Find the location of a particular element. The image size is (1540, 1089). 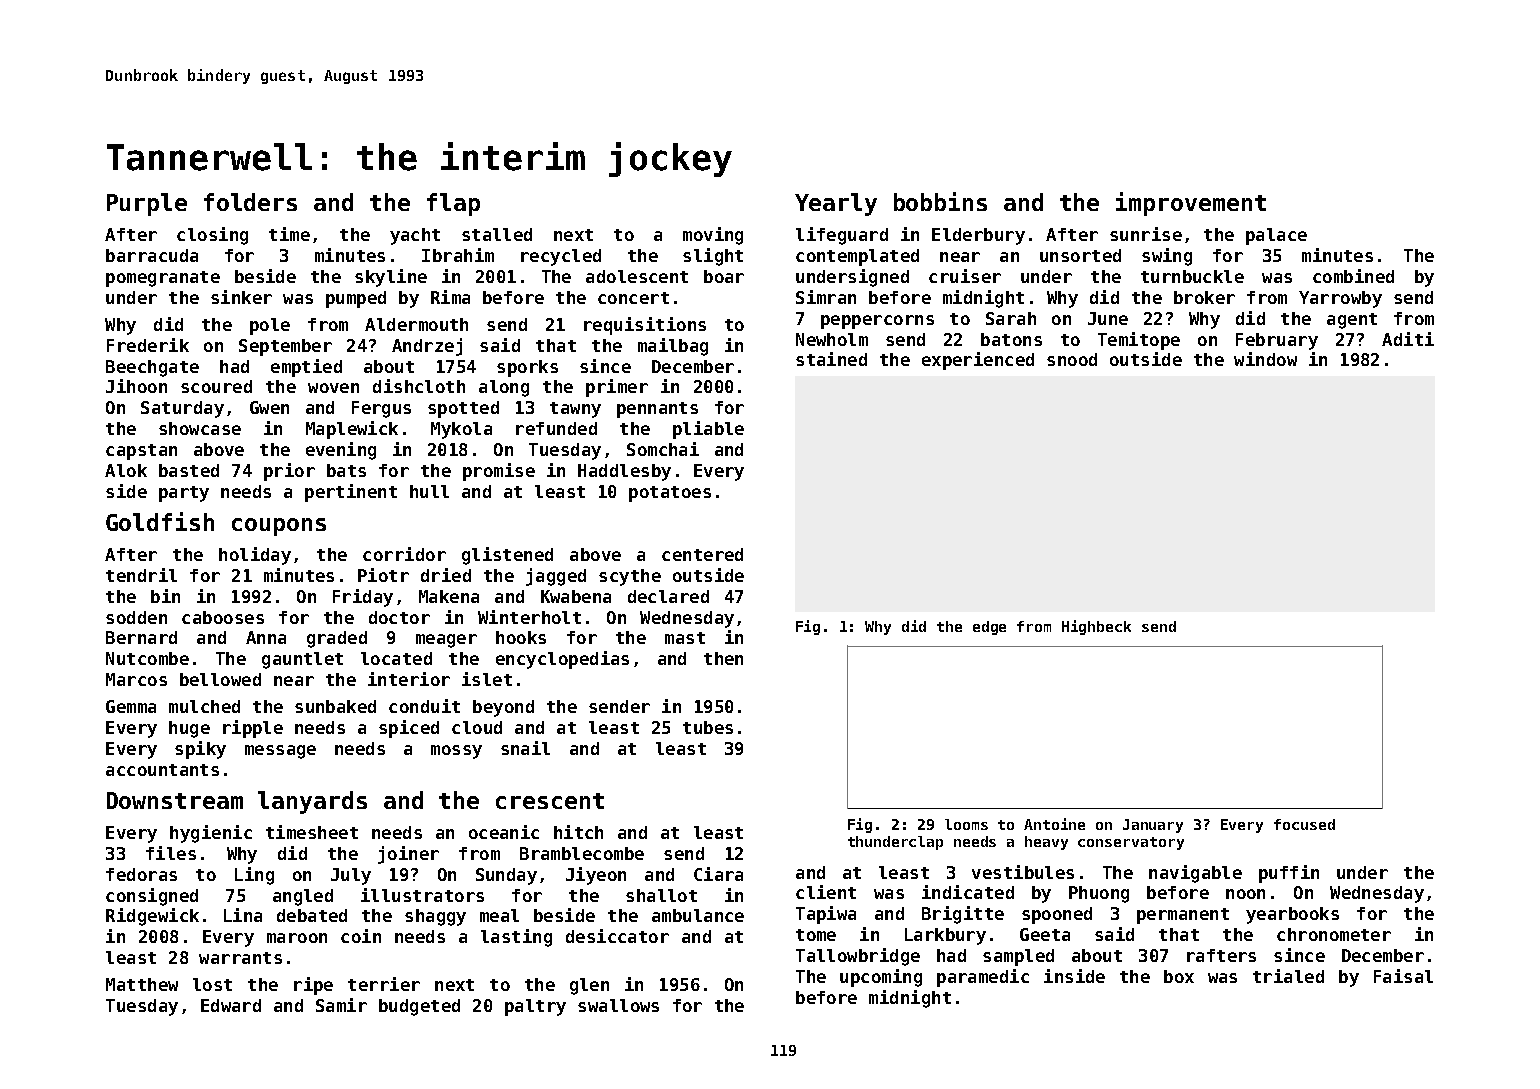

cabooses is located at coordinates (223, 617).
